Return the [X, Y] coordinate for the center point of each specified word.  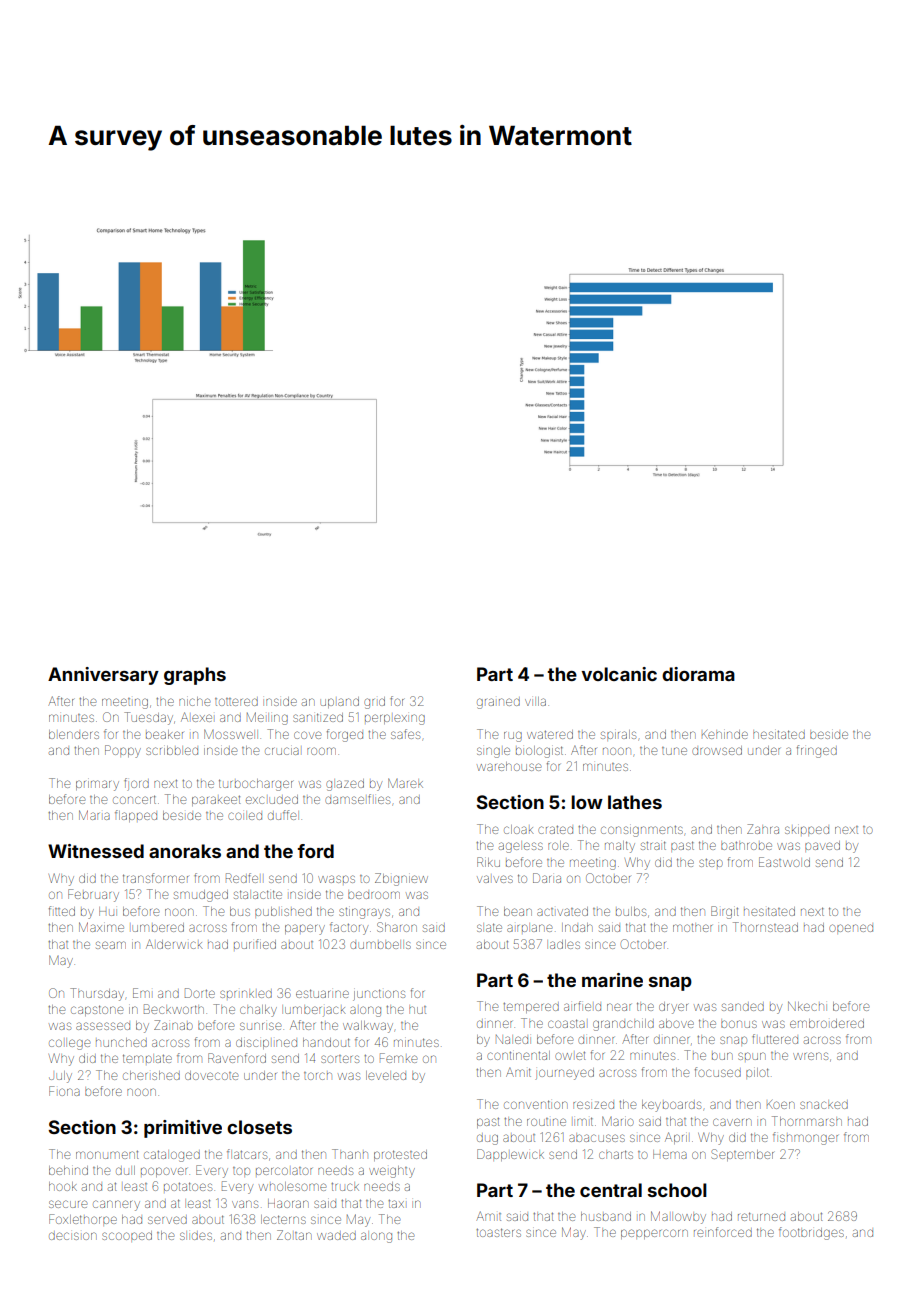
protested [400, 1155]
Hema [670, 1154]
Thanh [350, 1154]
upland [340, 702]
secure [68, 1204]
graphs [195, 676]
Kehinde [725, 734]
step [711, 863]
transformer [155, 878]
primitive [183, 1129]
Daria [547, 878]
